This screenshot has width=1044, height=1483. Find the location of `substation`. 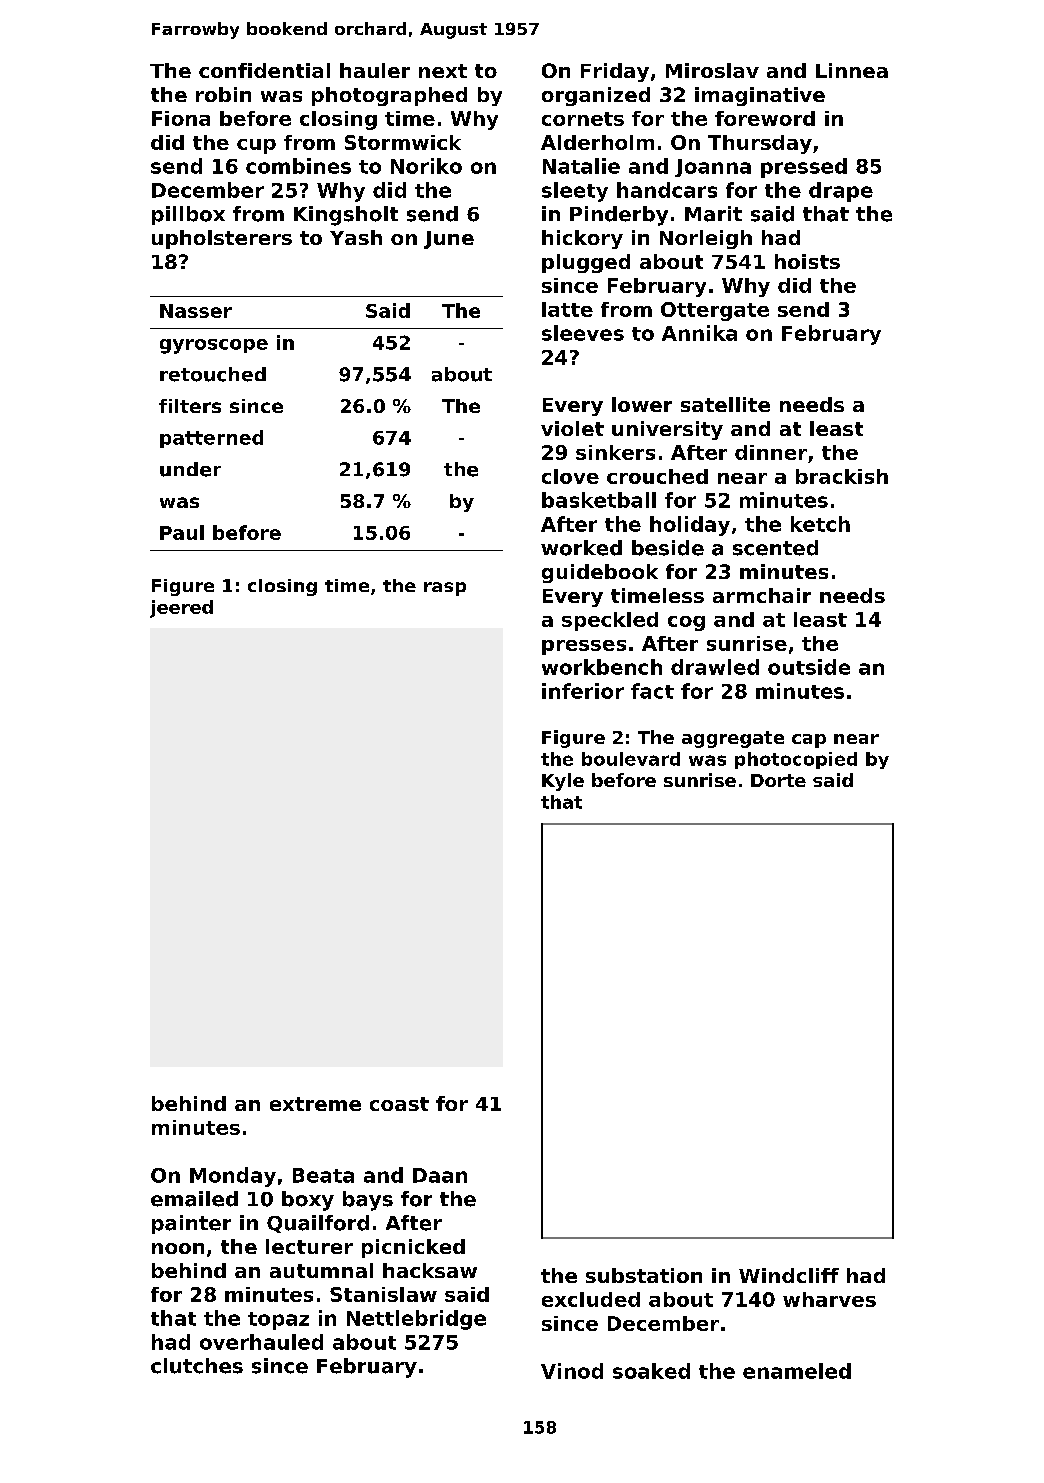

substation is located at coordinates (644, 1275).
